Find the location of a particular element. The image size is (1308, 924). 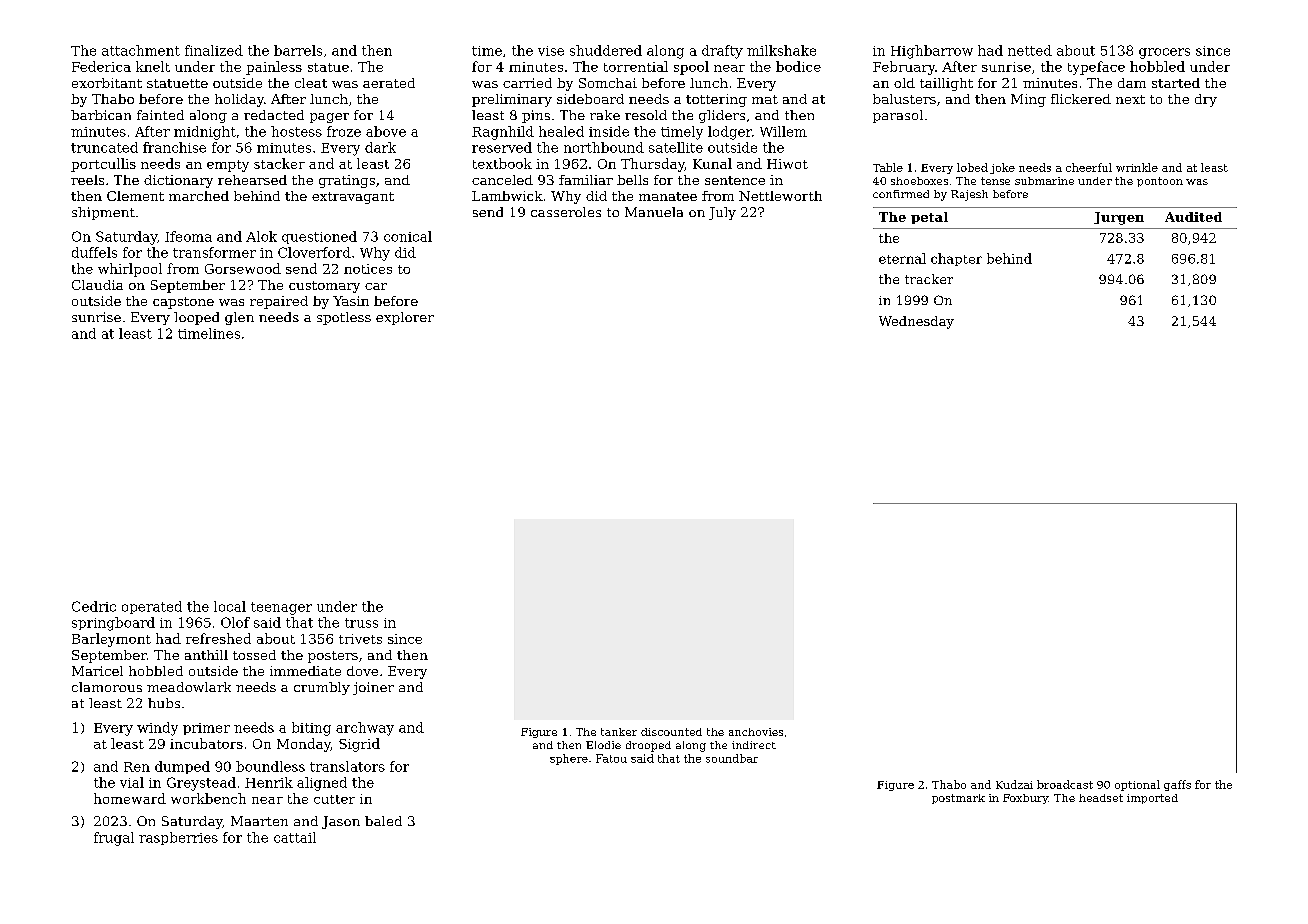

conical is located at coordinates (408, 236).
